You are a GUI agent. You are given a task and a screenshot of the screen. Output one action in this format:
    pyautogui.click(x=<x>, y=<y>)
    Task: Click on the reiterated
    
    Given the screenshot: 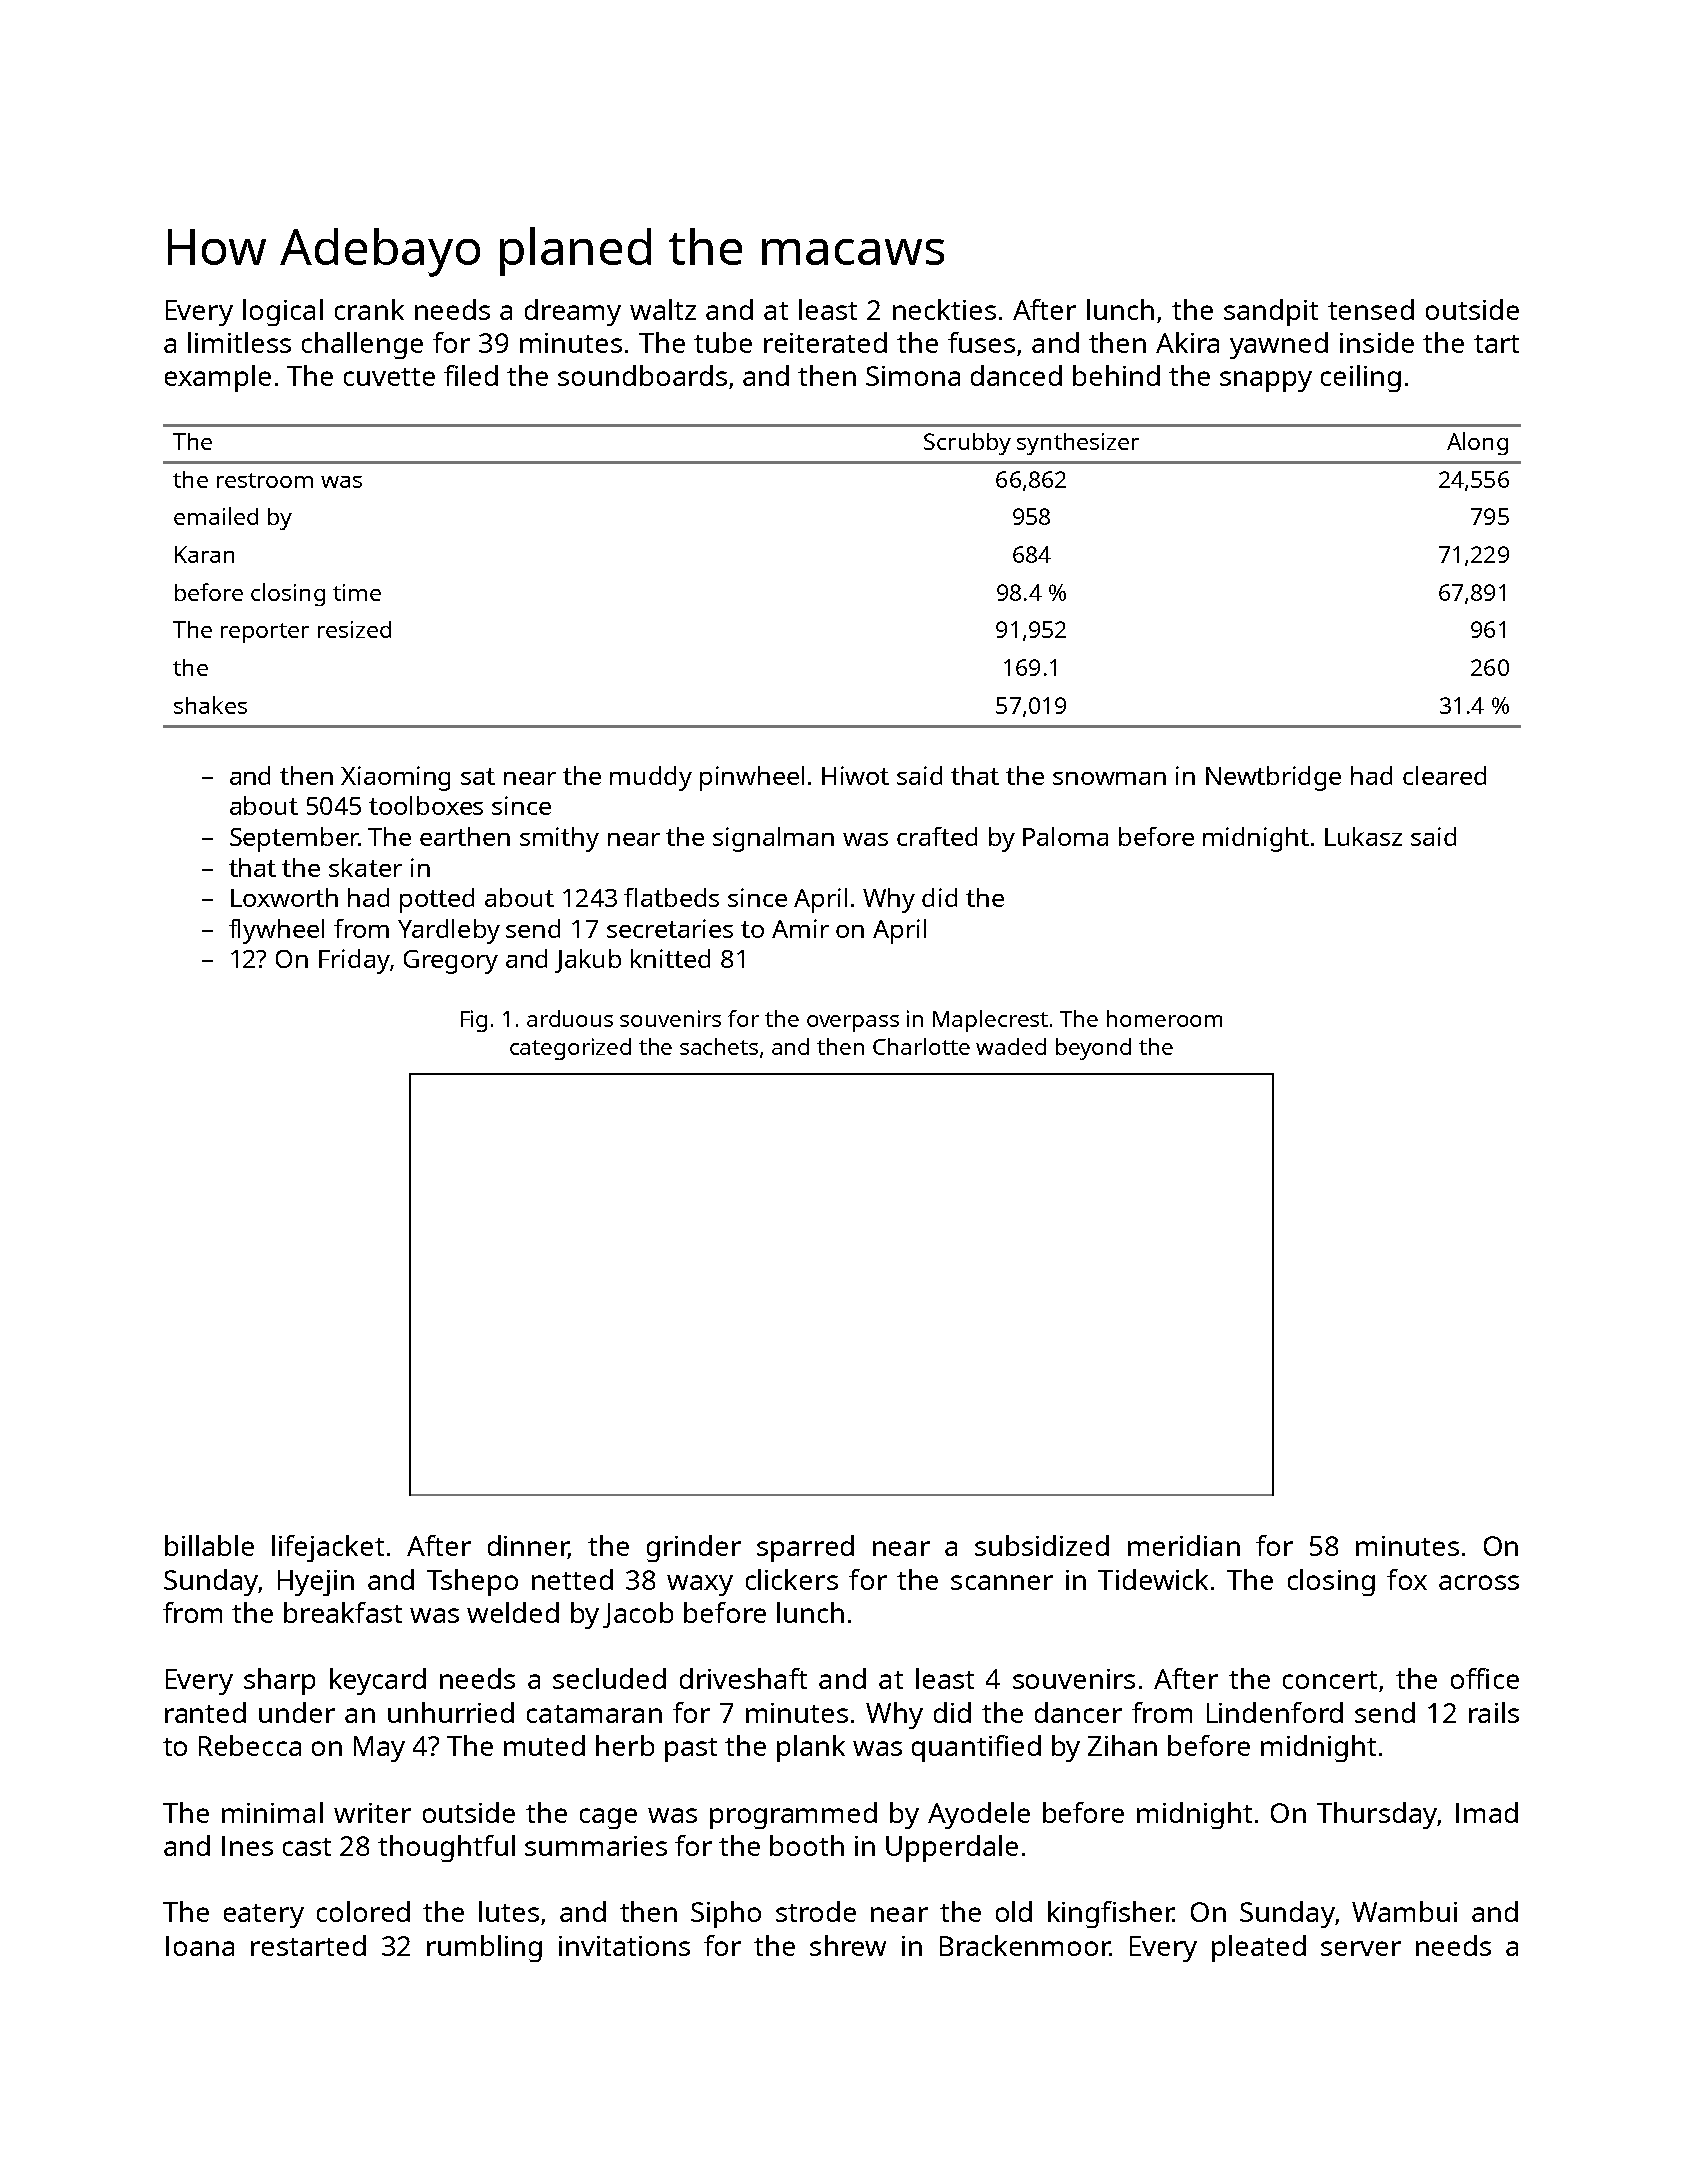 What is the action you would take?
    pyautogui.click(x=825, y=342)
